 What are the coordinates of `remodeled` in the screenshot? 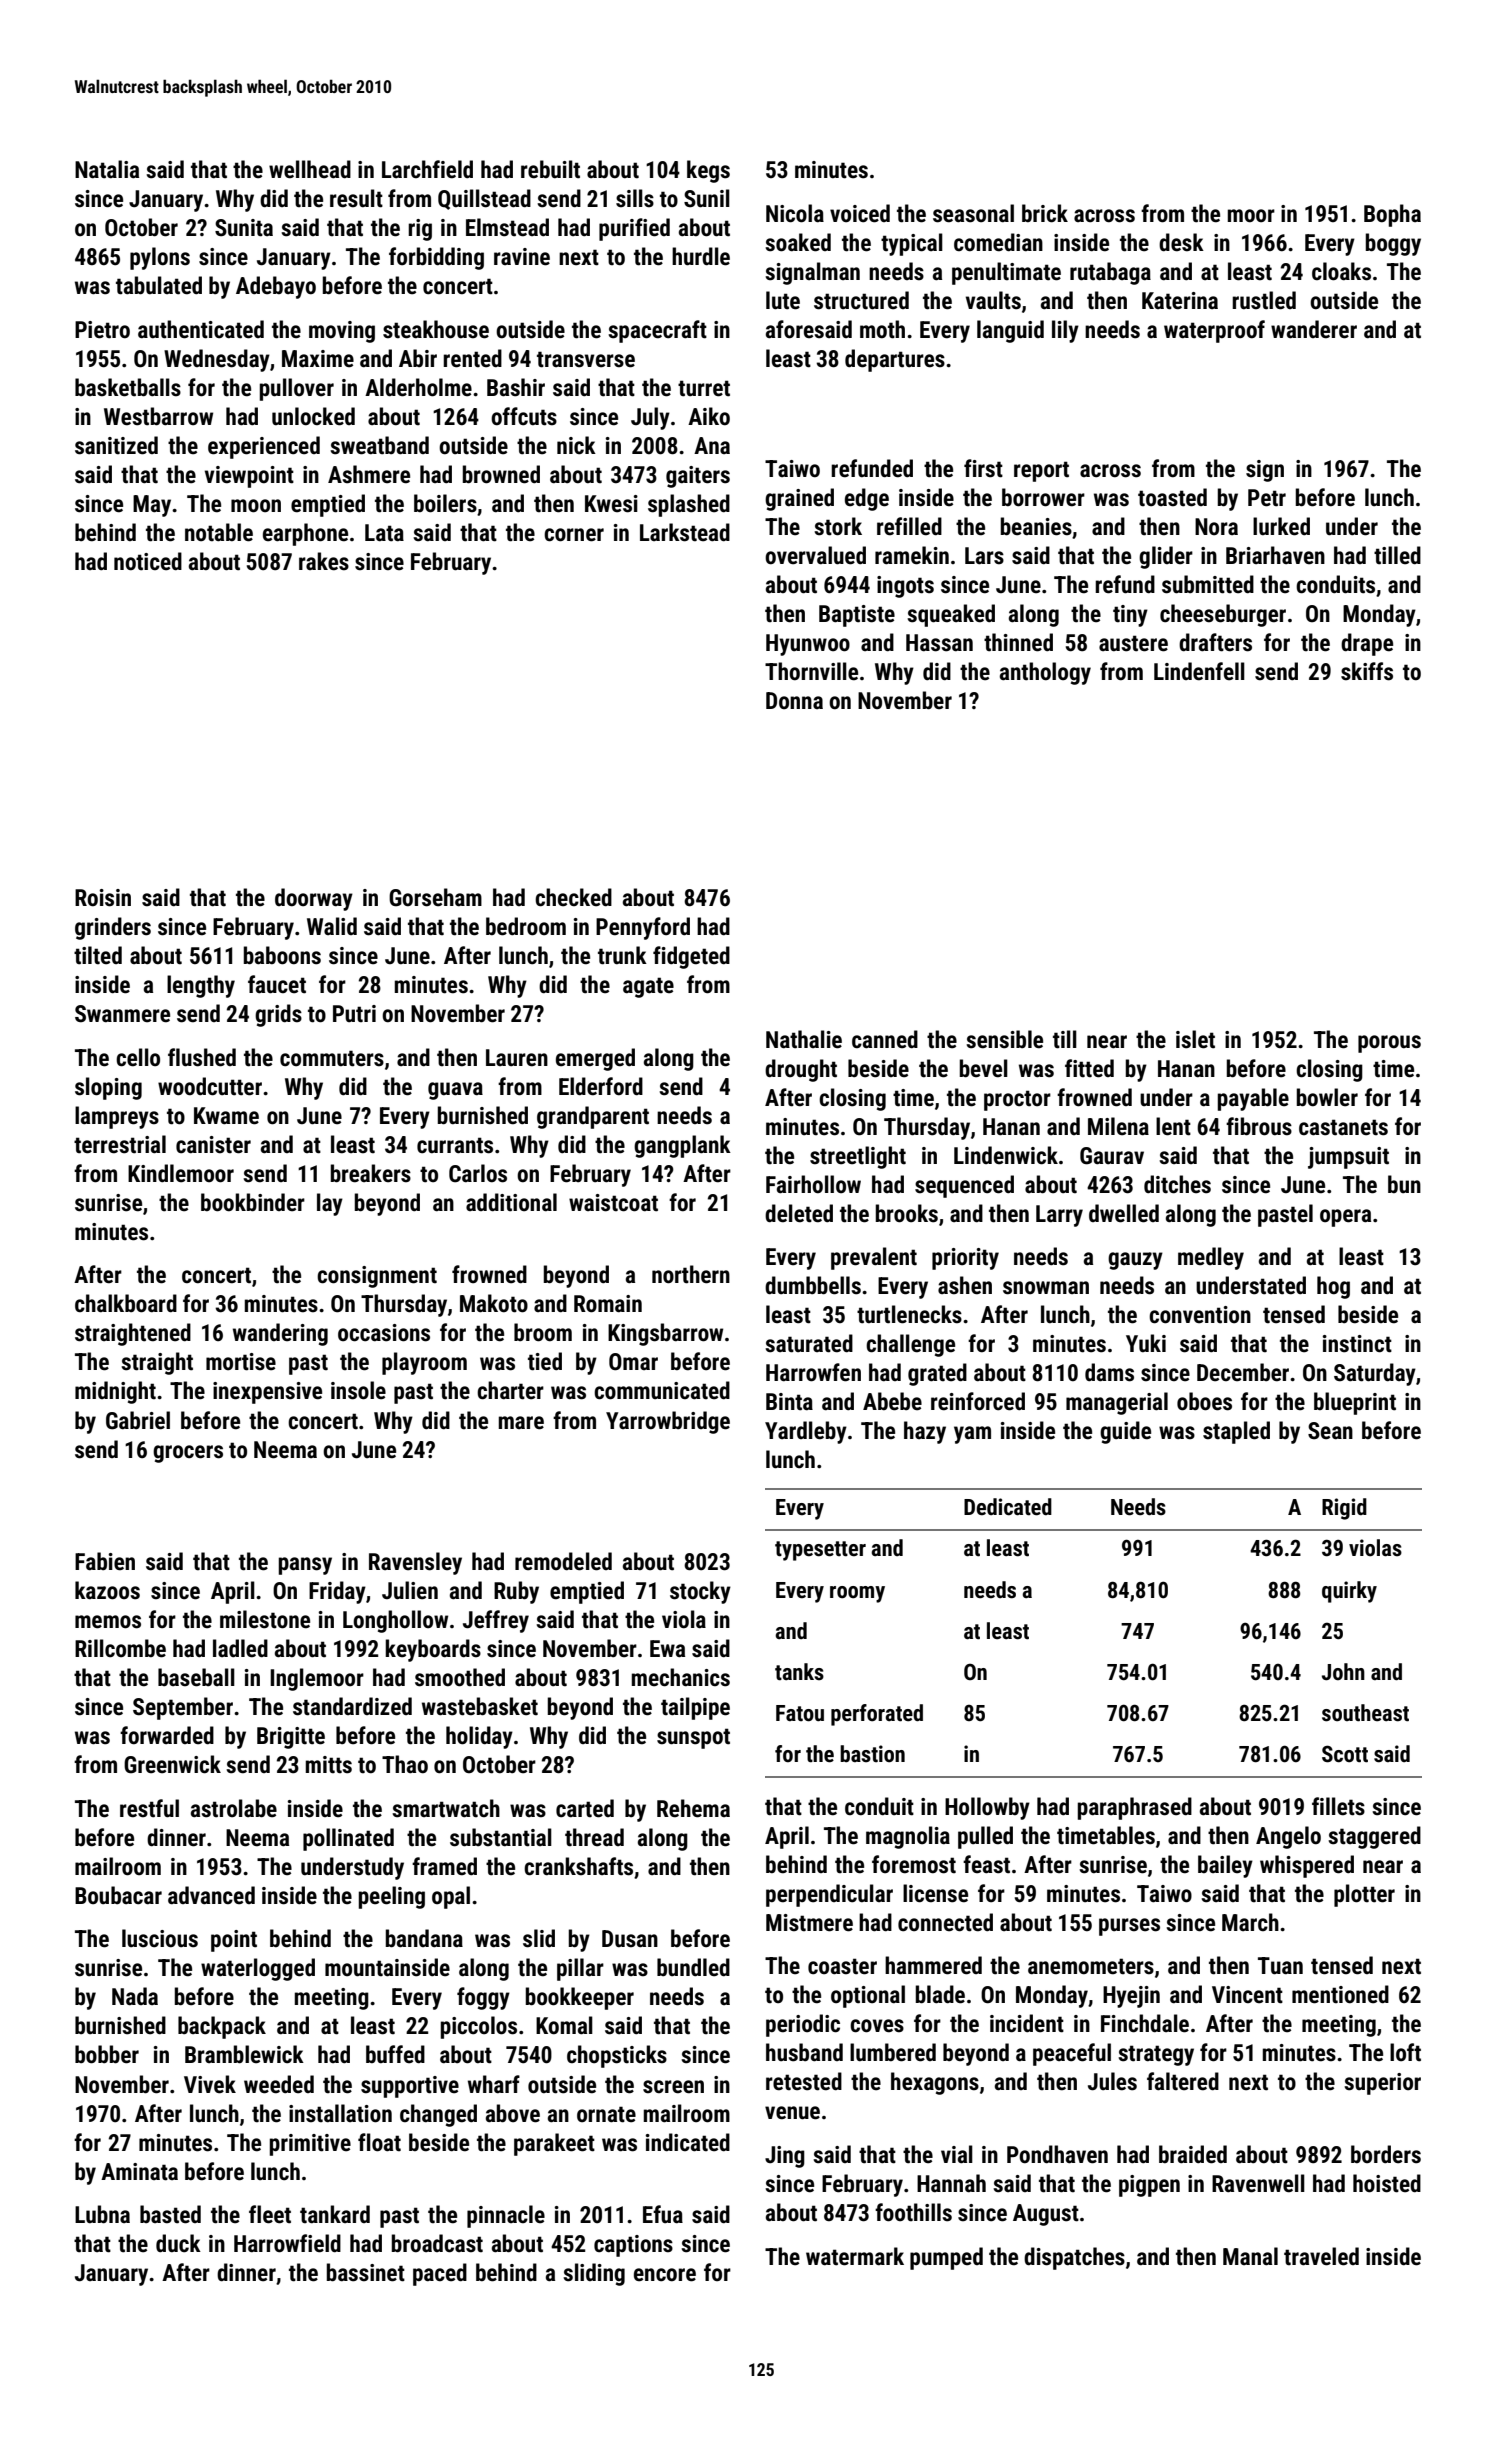 It's located at (563, 1561).
